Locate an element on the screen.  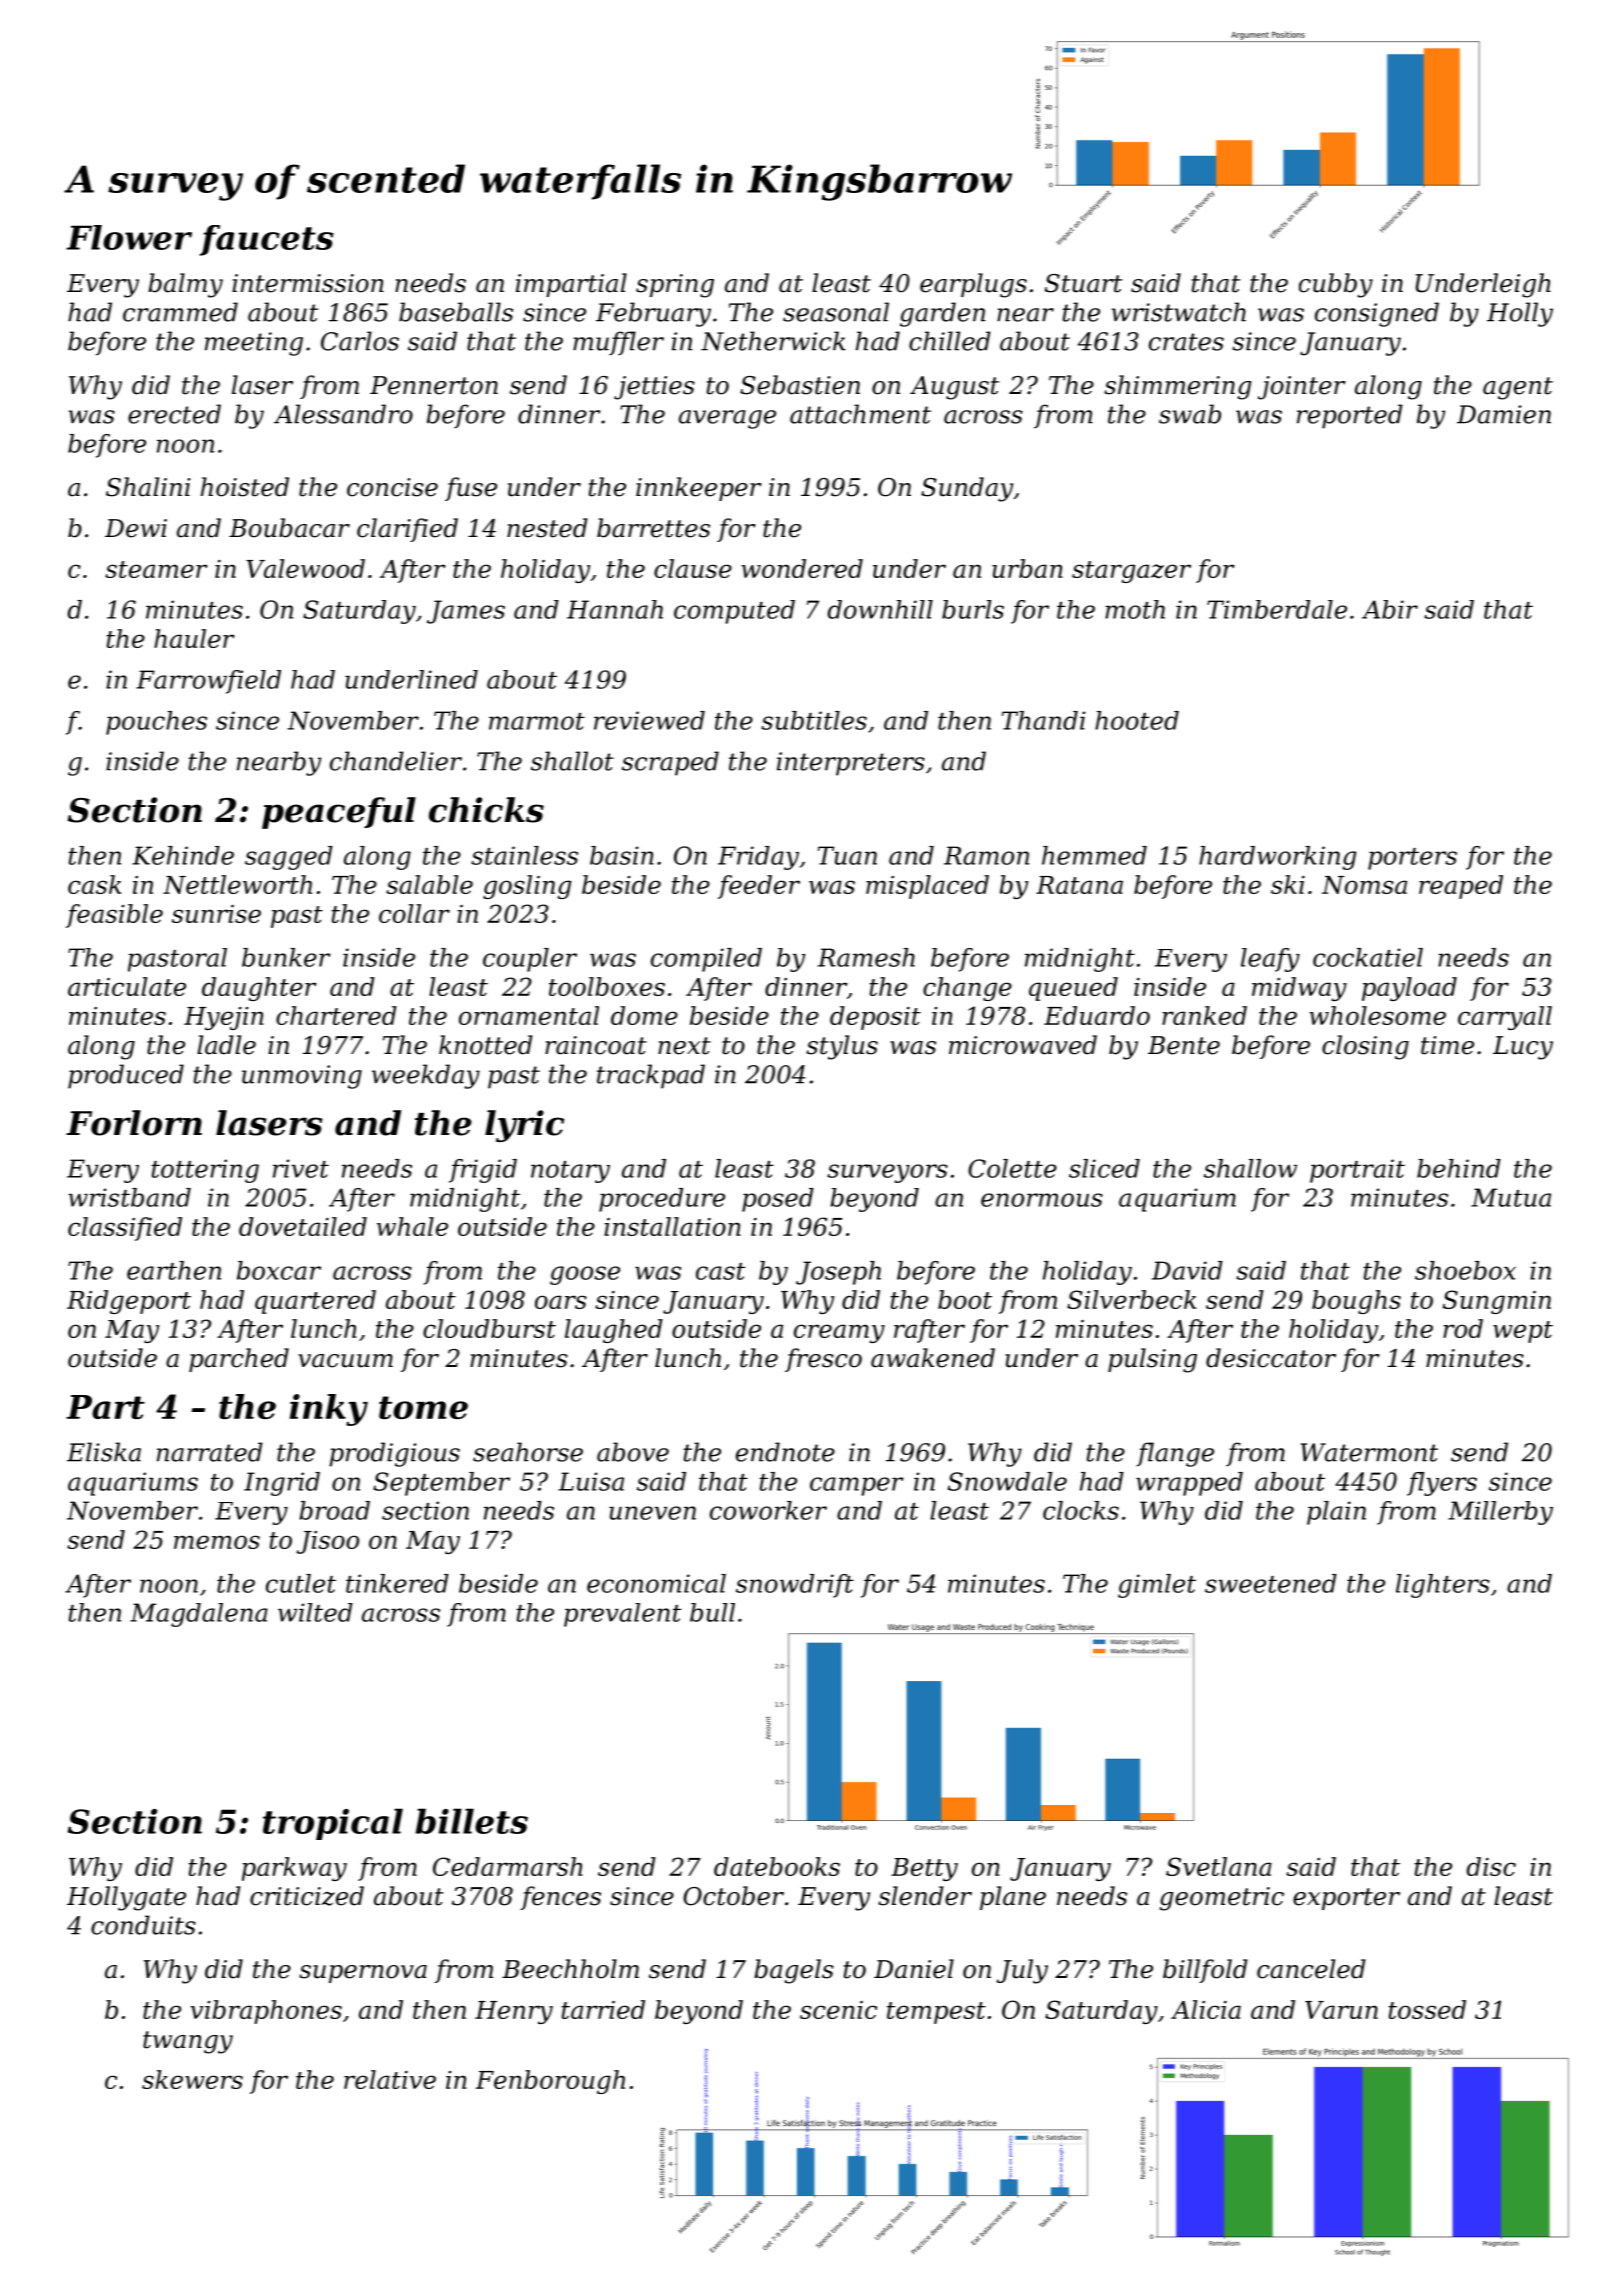
datebooks is located at coordinates (777, 1866).
